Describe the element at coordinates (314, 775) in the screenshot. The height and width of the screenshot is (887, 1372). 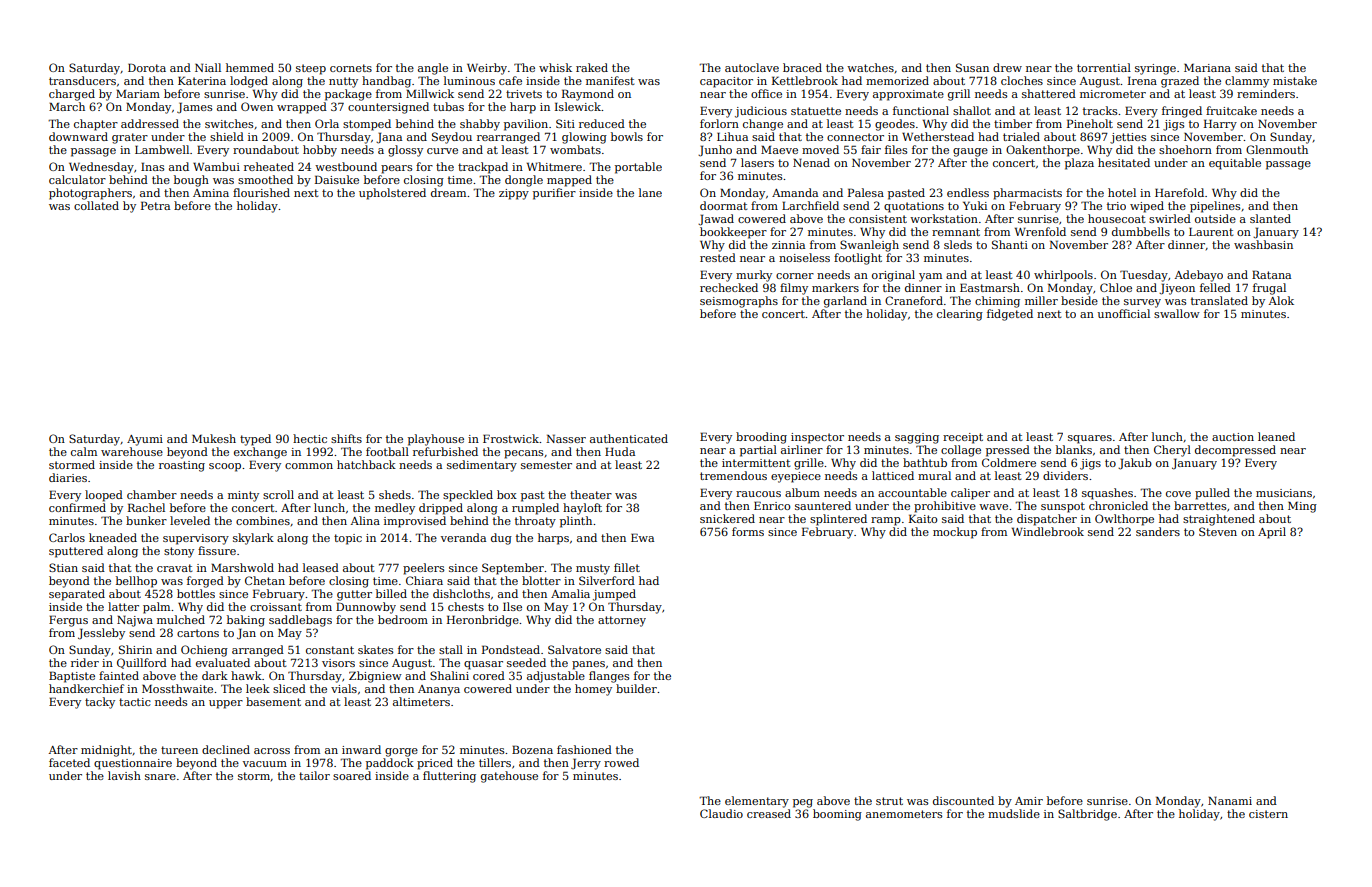
I see `tailor` at that location.
